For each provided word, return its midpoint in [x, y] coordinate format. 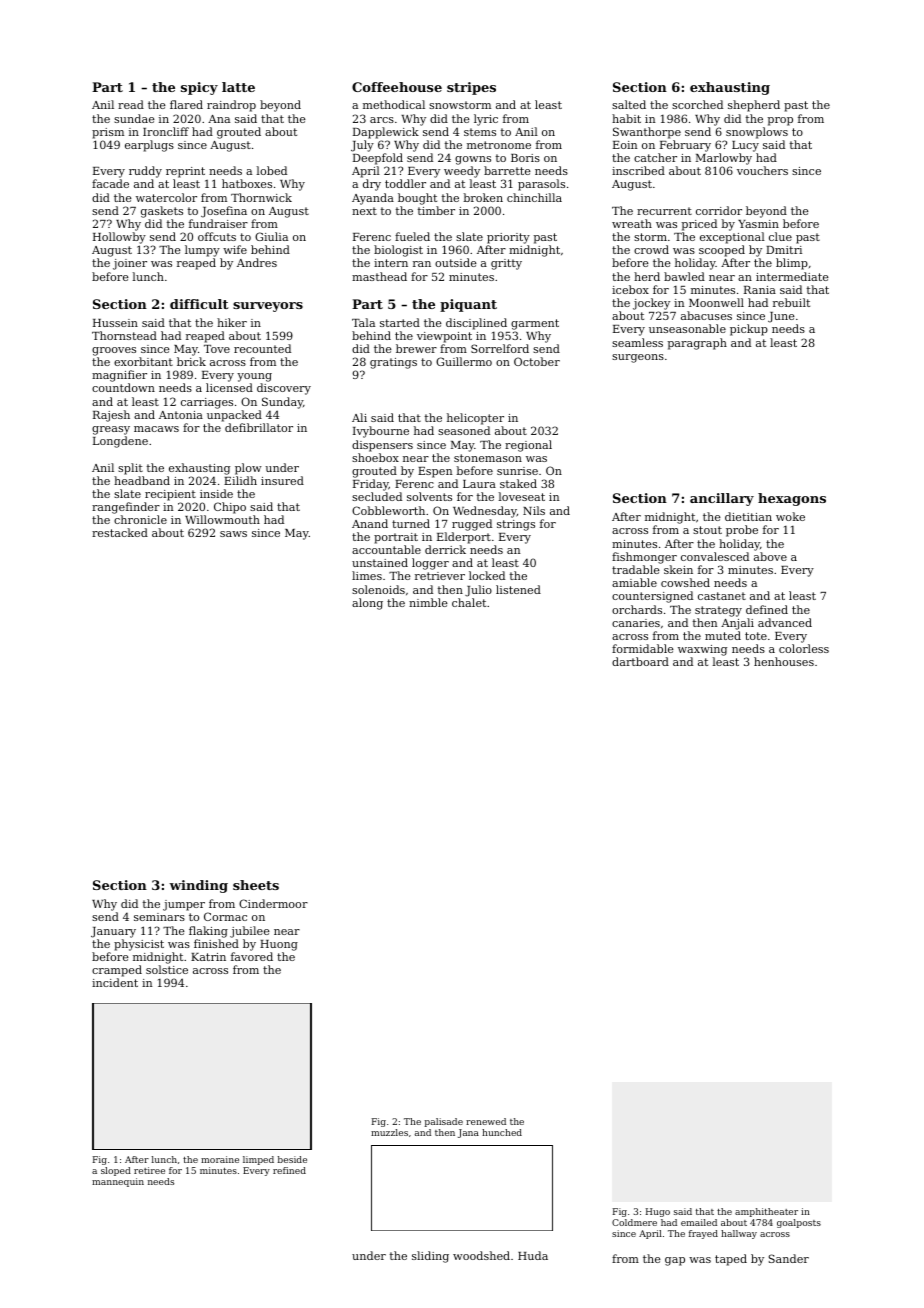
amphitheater [766, 1212]
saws [233, 534]
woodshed [481, 1255]
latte [238, 87]
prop [780, 121]
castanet [722, 596]
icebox [630, 289]
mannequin [118, 1182]
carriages [207, 403]
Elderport [464, 538]
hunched [502, 1132]
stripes [471, 88]
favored [252, 956]
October [537, 361]
